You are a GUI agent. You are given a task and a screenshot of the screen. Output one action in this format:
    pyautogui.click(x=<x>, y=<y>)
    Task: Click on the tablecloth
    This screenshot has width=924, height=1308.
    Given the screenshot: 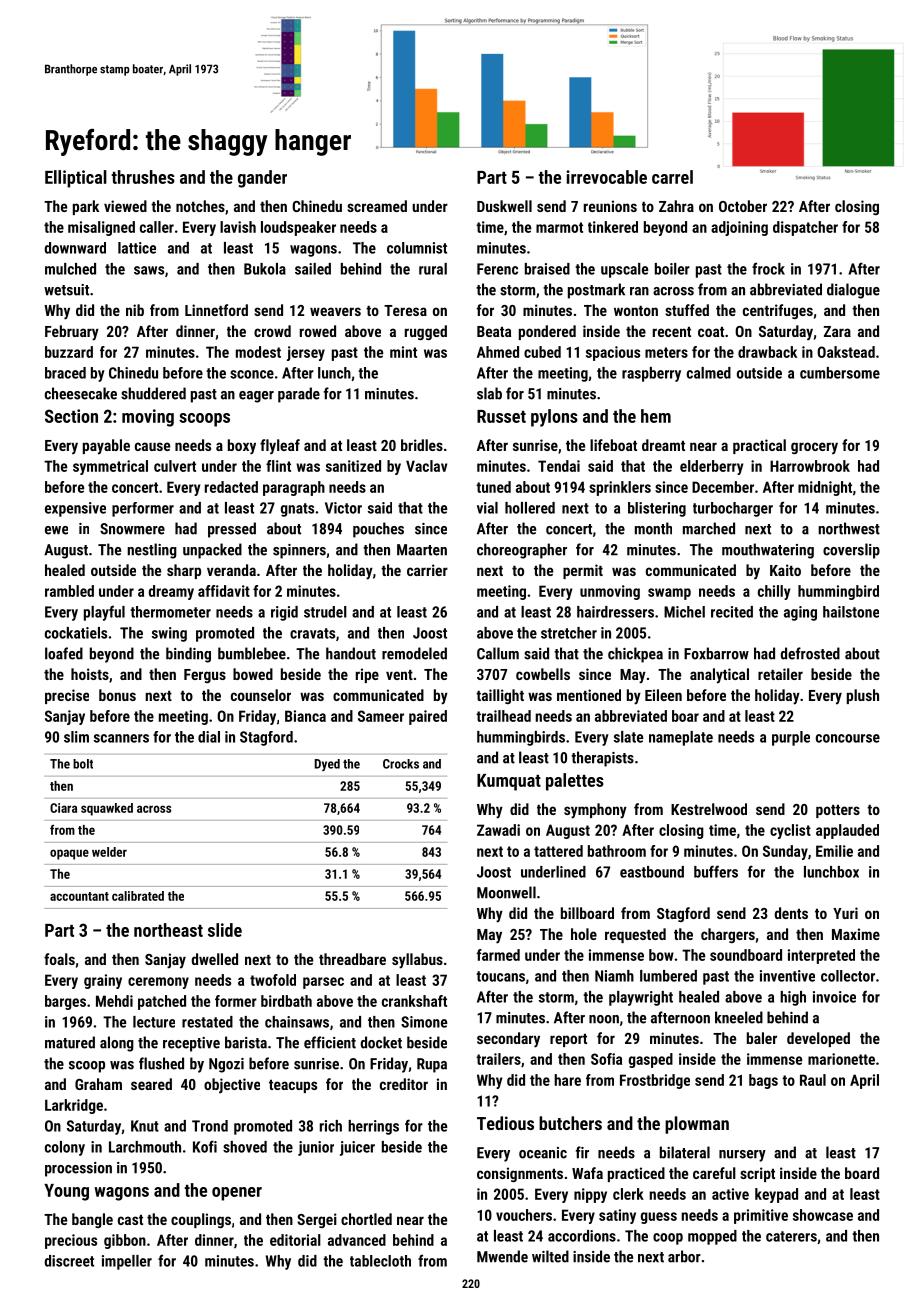 What is the action you would take?
    pyautogui.click(x=380, y=1261)
